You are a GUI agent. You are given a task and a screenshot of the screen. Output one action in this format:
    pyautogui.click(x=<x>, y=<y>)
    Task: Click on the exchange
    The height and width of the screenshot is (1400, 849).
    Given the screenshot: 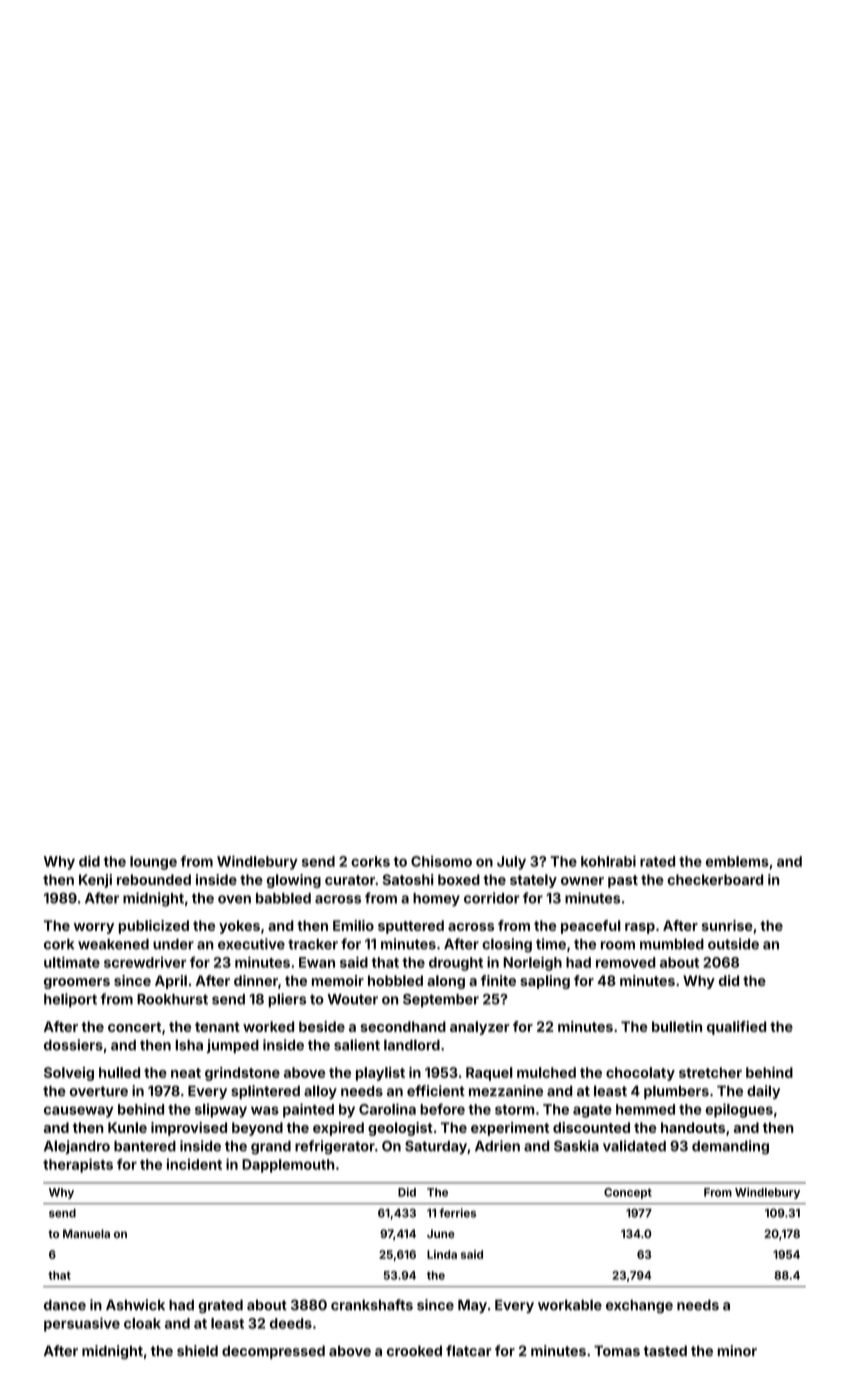 What is the action you would take?
    pyautogui.click(x=639, y=1306)
